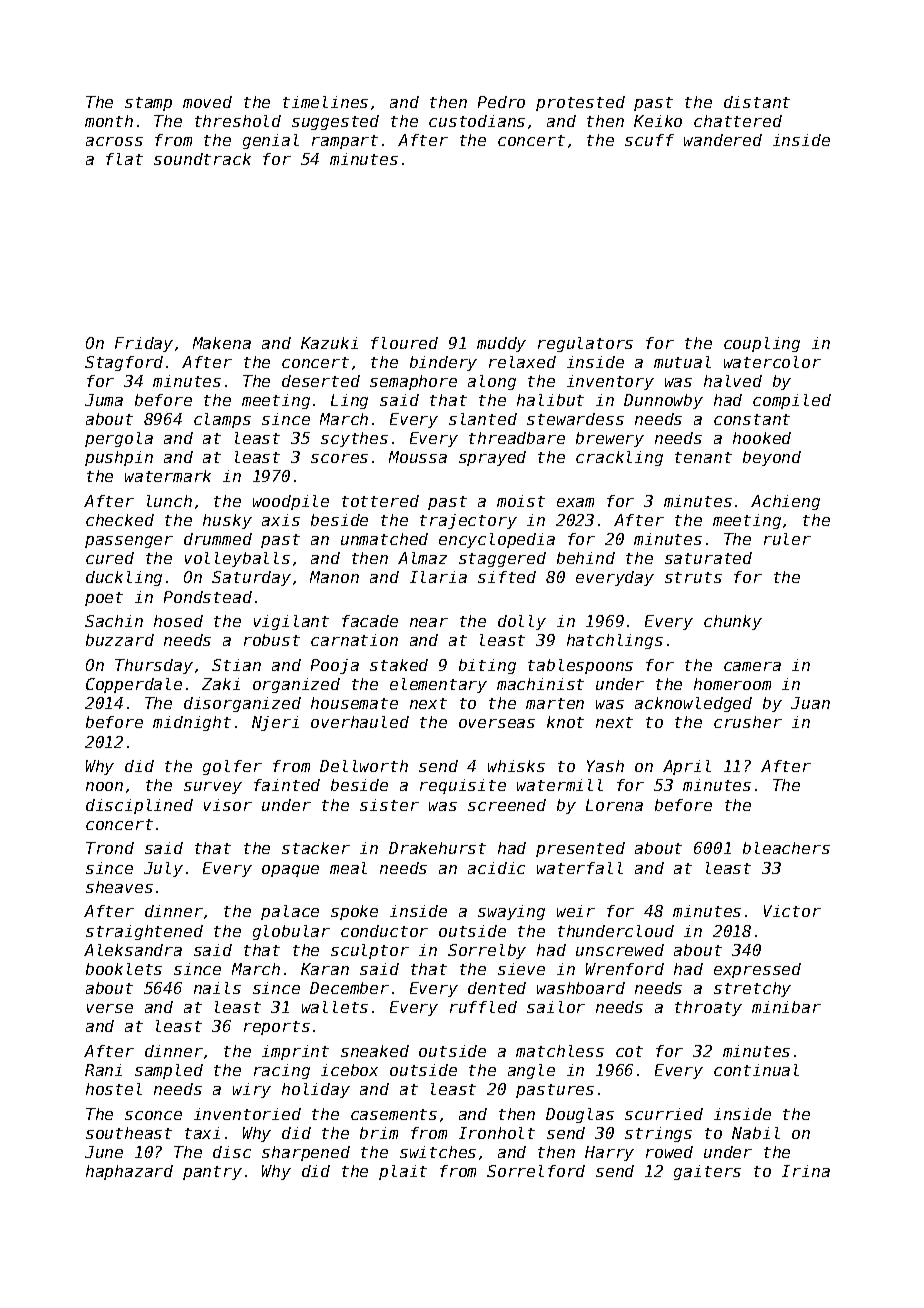  I want to click on booklets, so click(124, 969).
